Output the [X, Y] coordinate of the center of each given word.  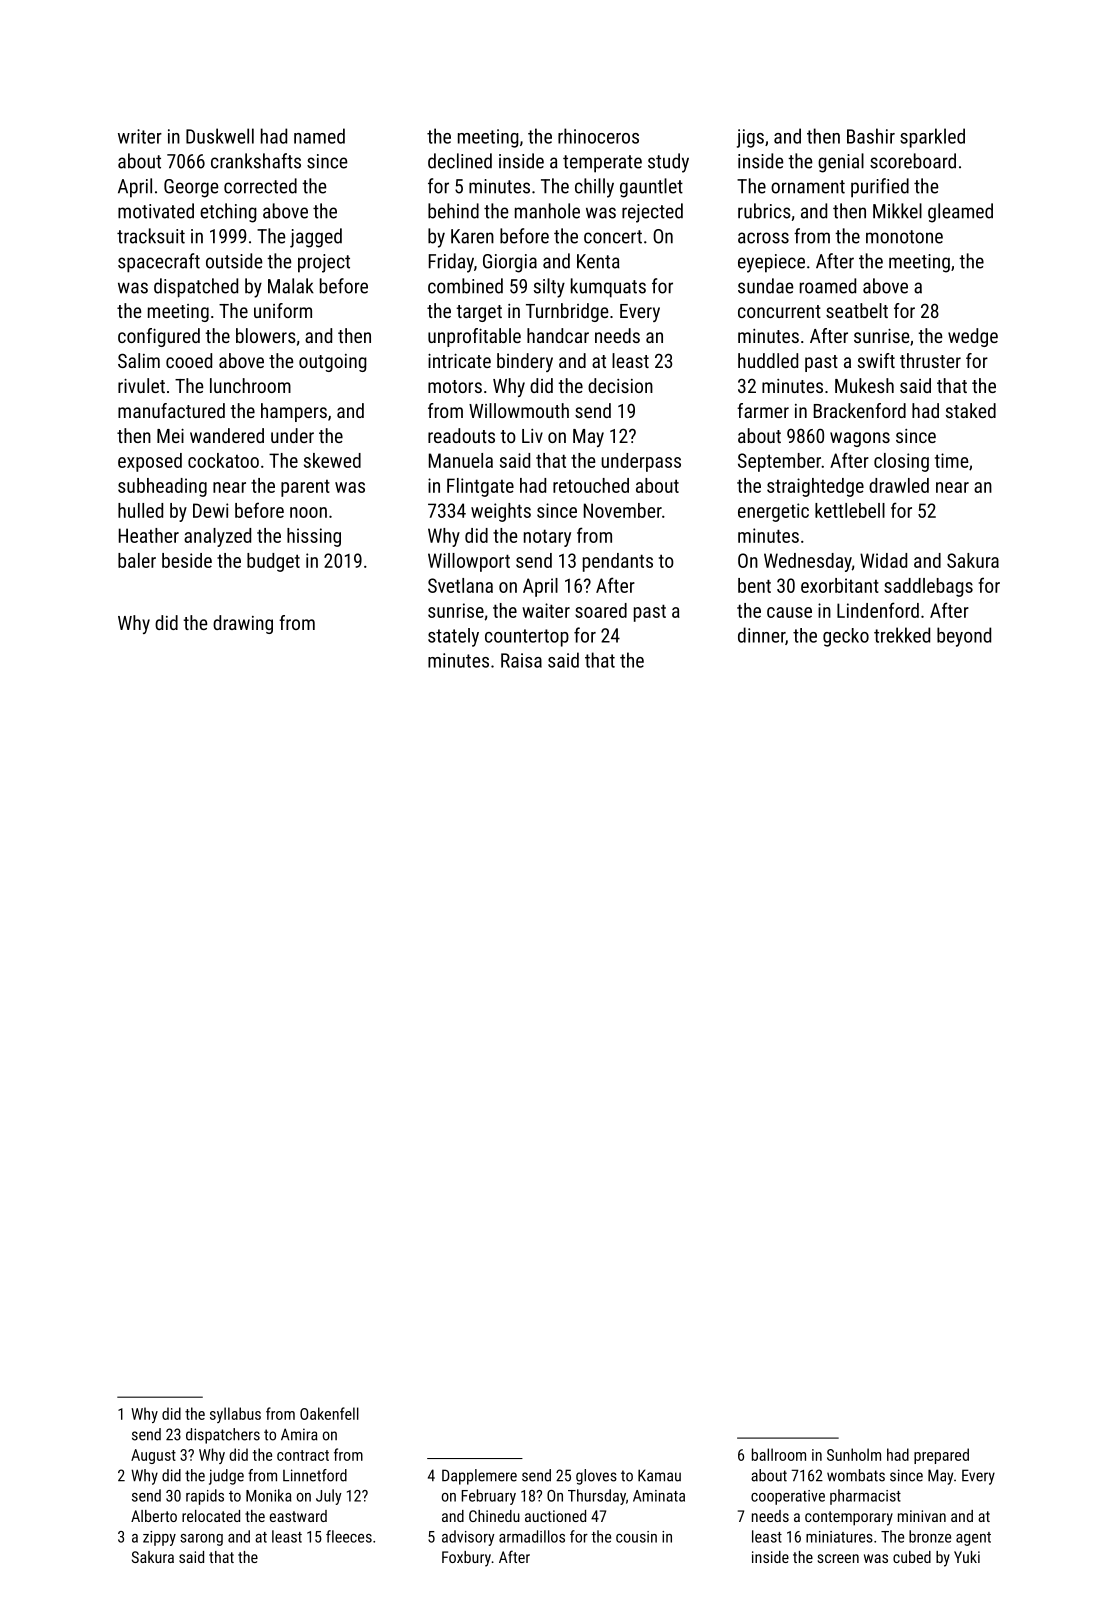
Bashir [871, 136]
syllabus [235, 1415]
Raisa [521, 660]
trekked [902, 635]
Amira [299, 1434]
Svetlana [460, 585]
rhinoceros [598, 136]
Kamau [659, 1475]
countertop [527, 638]
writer [140, 136]
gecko [846, 637]
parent [305, 488]
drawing [243, 624]
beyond [964, 637]
